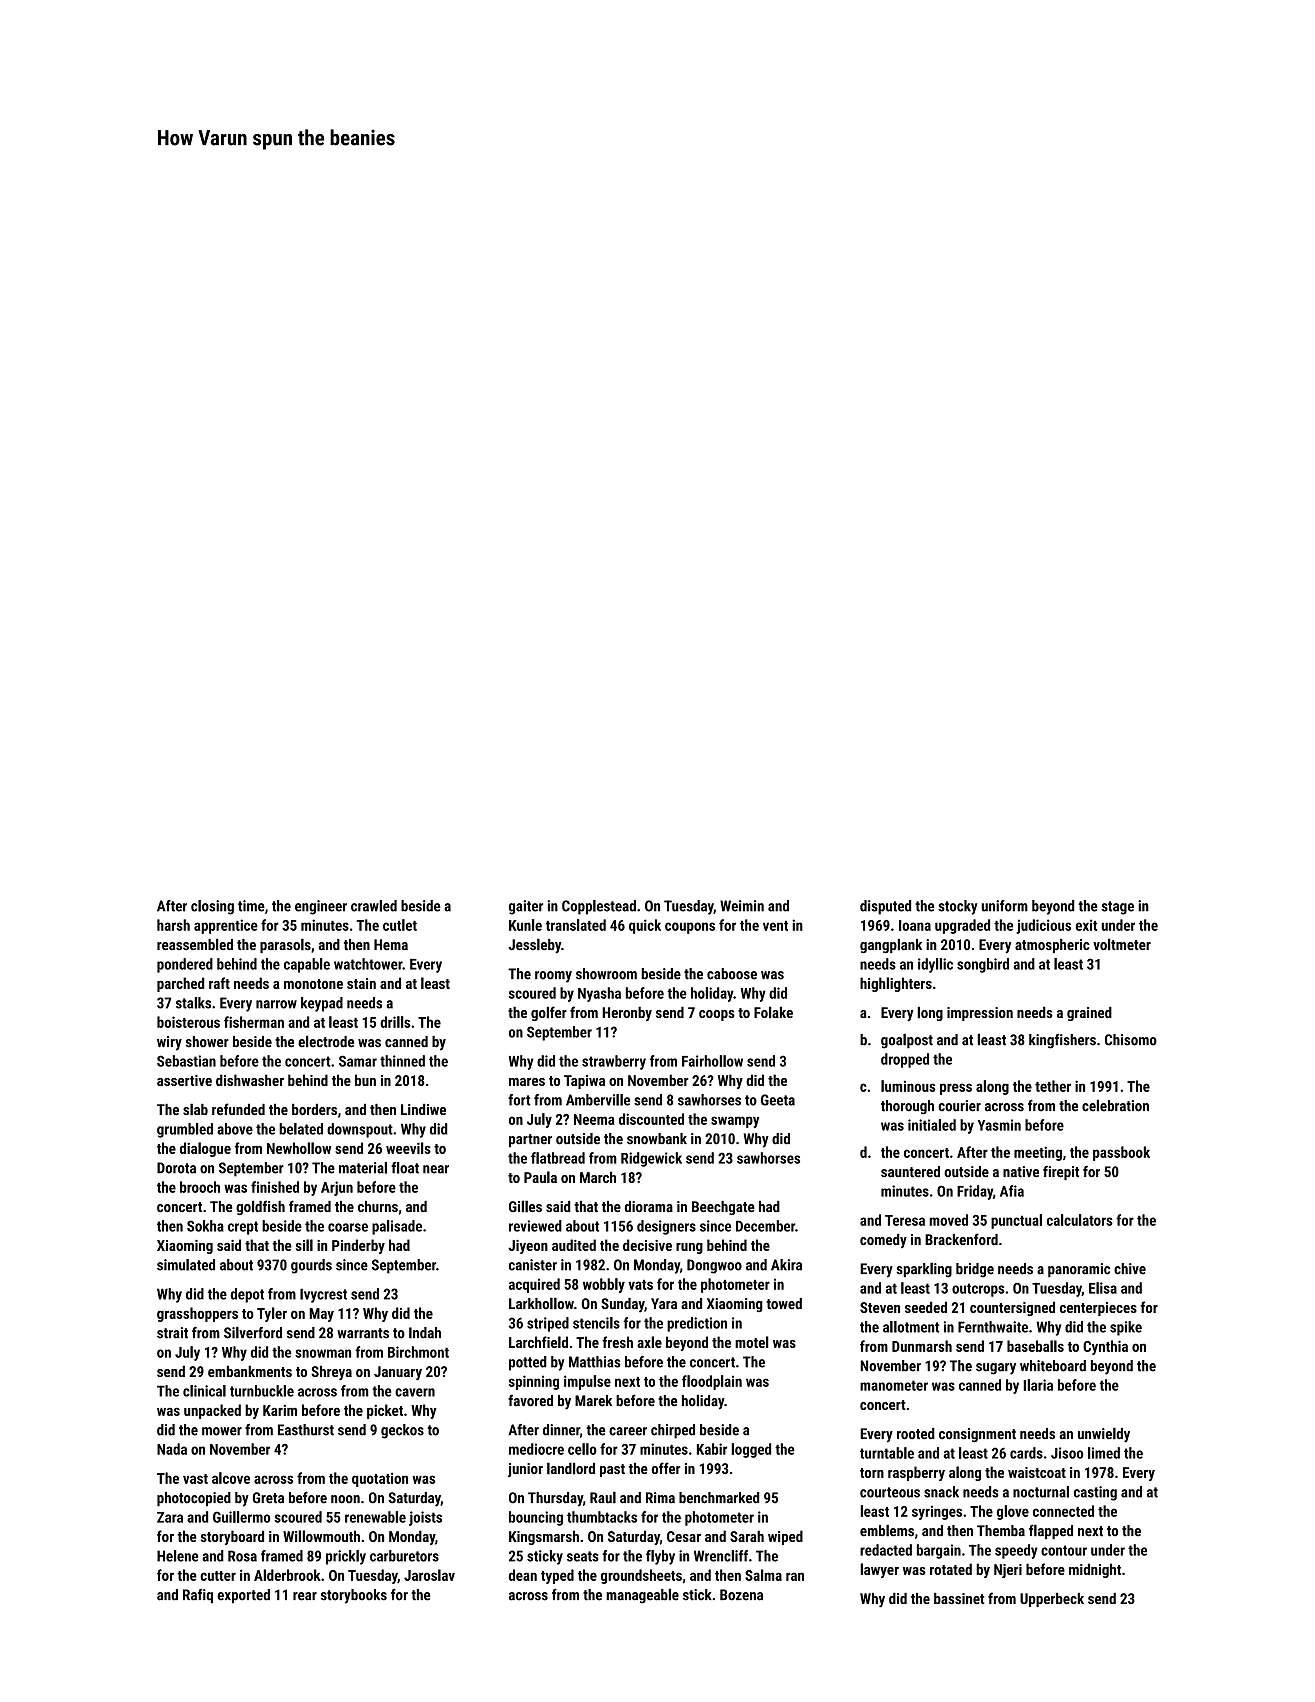  What do you see at coordinates (212, 907) in the screenshot?
I see `closing` at bounding box center [212, 907].
